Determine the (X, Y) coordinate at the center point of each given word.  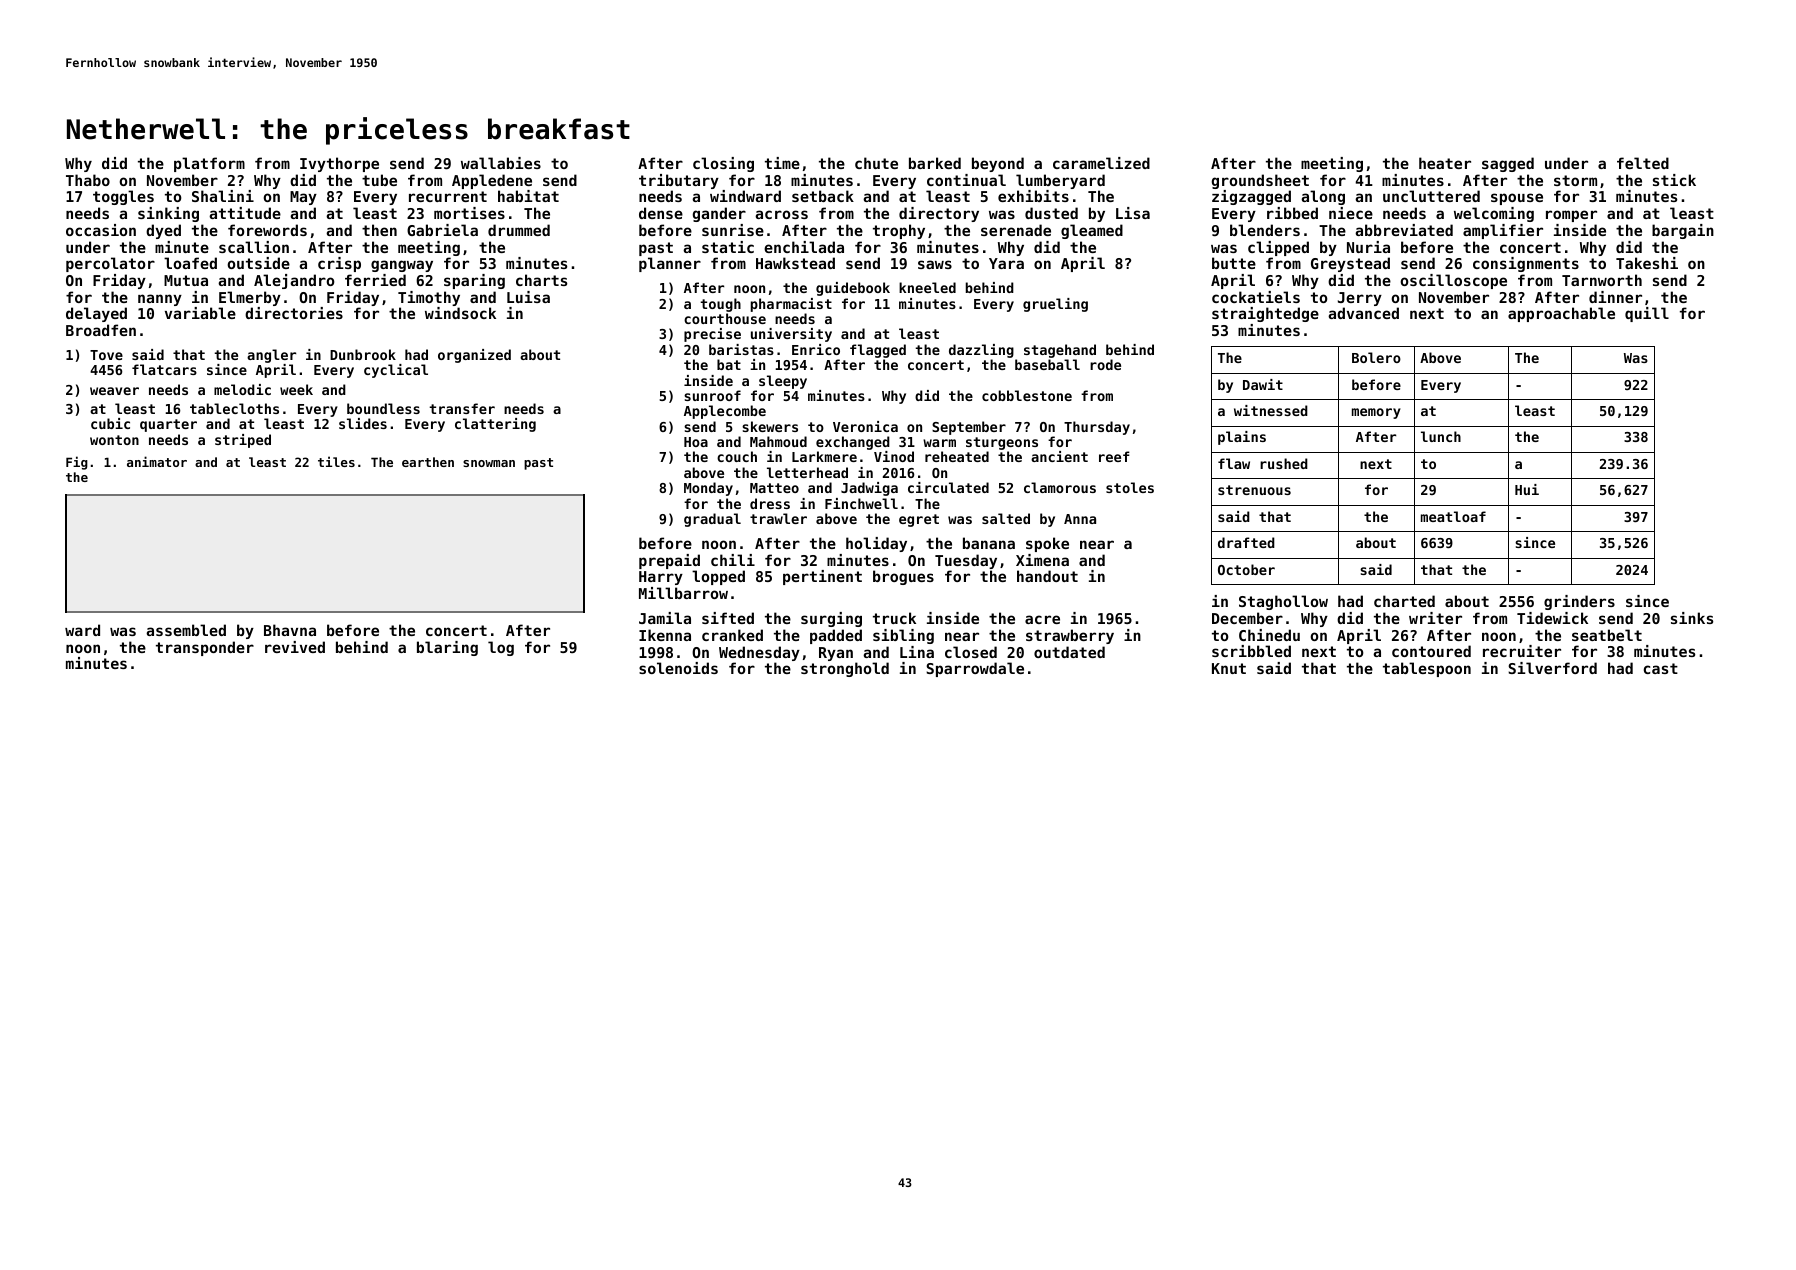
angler (271, 356)
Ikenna (665, 635)
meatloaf (1453, 516)
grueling (1055, 305)
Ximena (1042, 560)
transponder (205, 648)
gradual (712, 520)
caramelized (1101, 163)
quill (1647, 314)
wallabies (501, 163)
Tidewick (1552, 618)
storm (1575, 180)
